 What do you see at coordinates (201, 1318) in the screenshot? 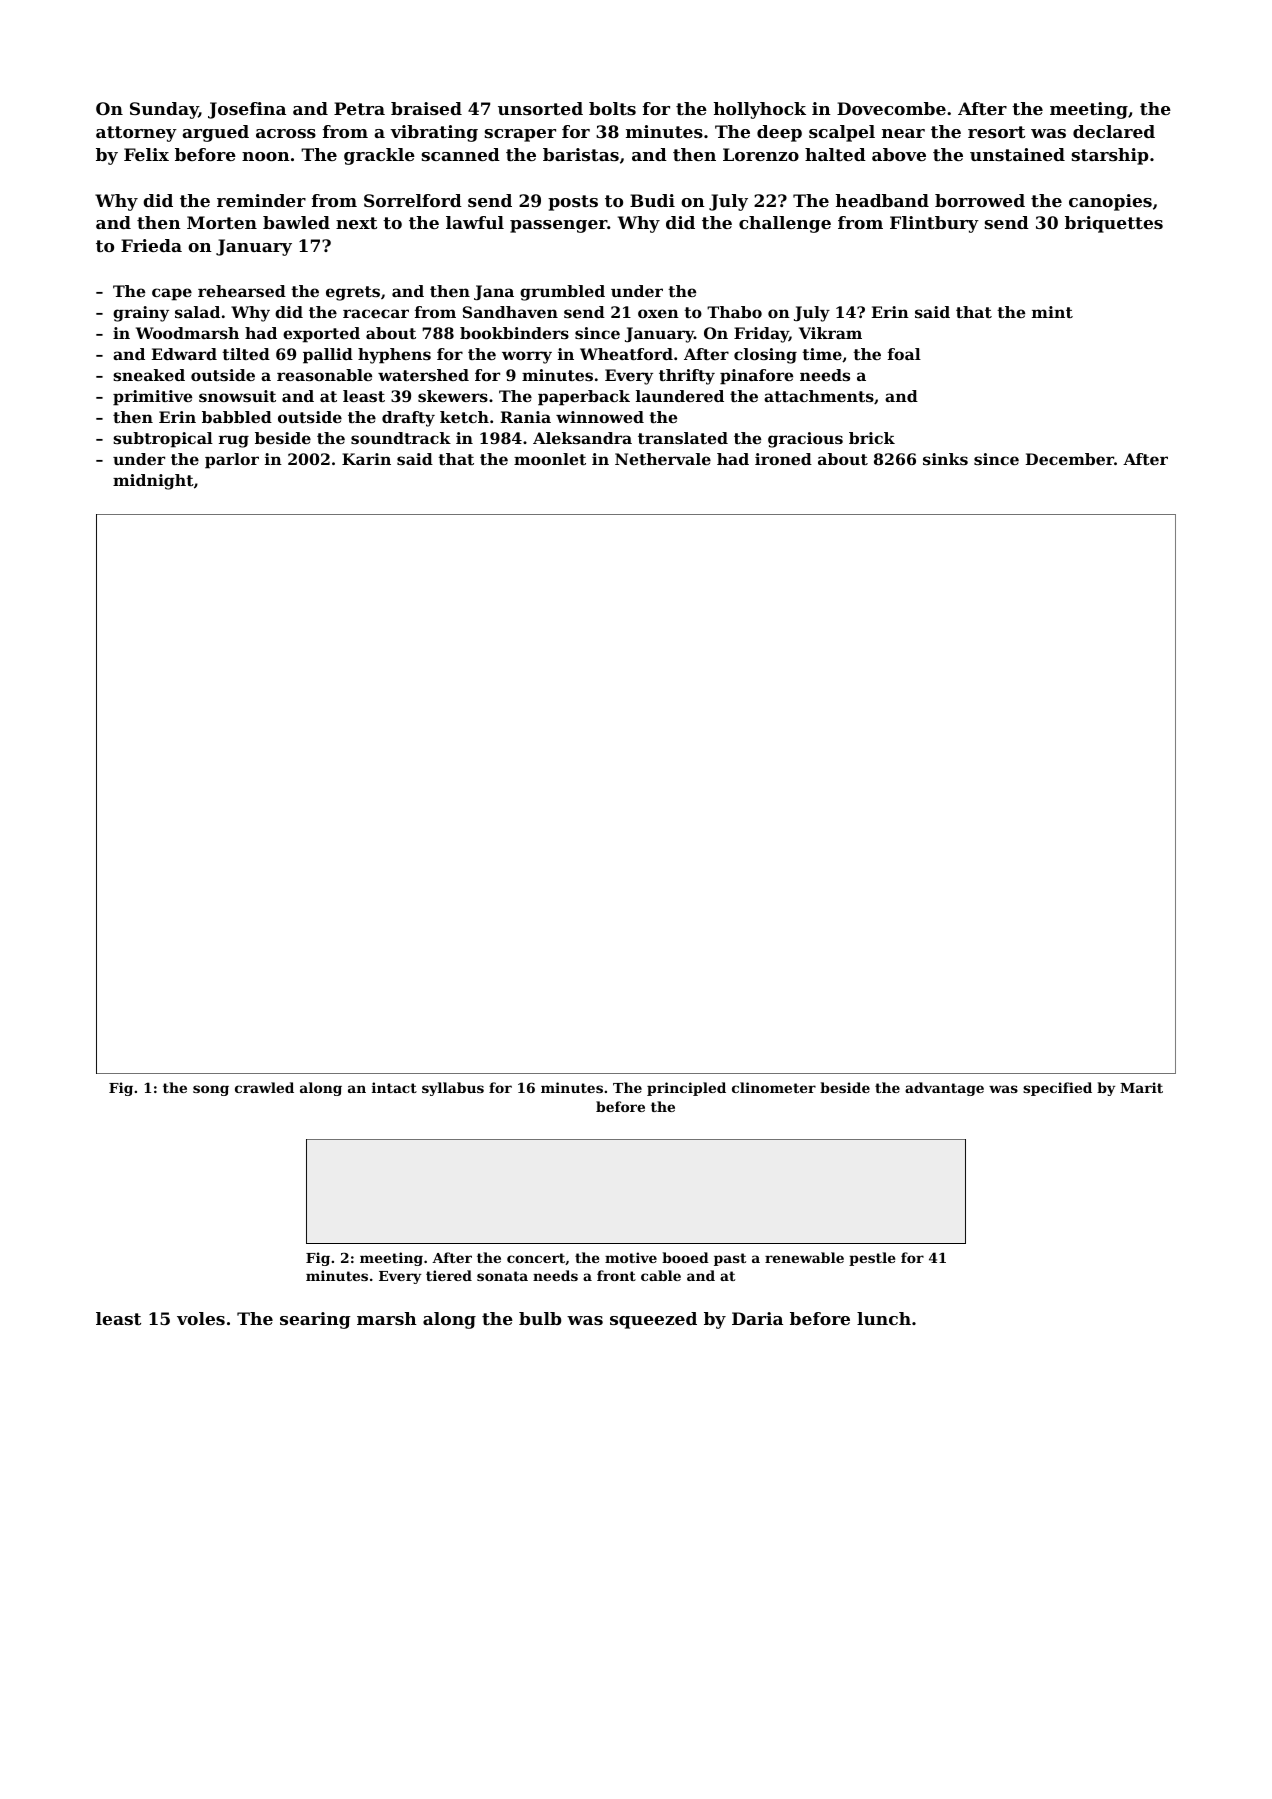
I see `voles` at bounding box center [201, 1318].
